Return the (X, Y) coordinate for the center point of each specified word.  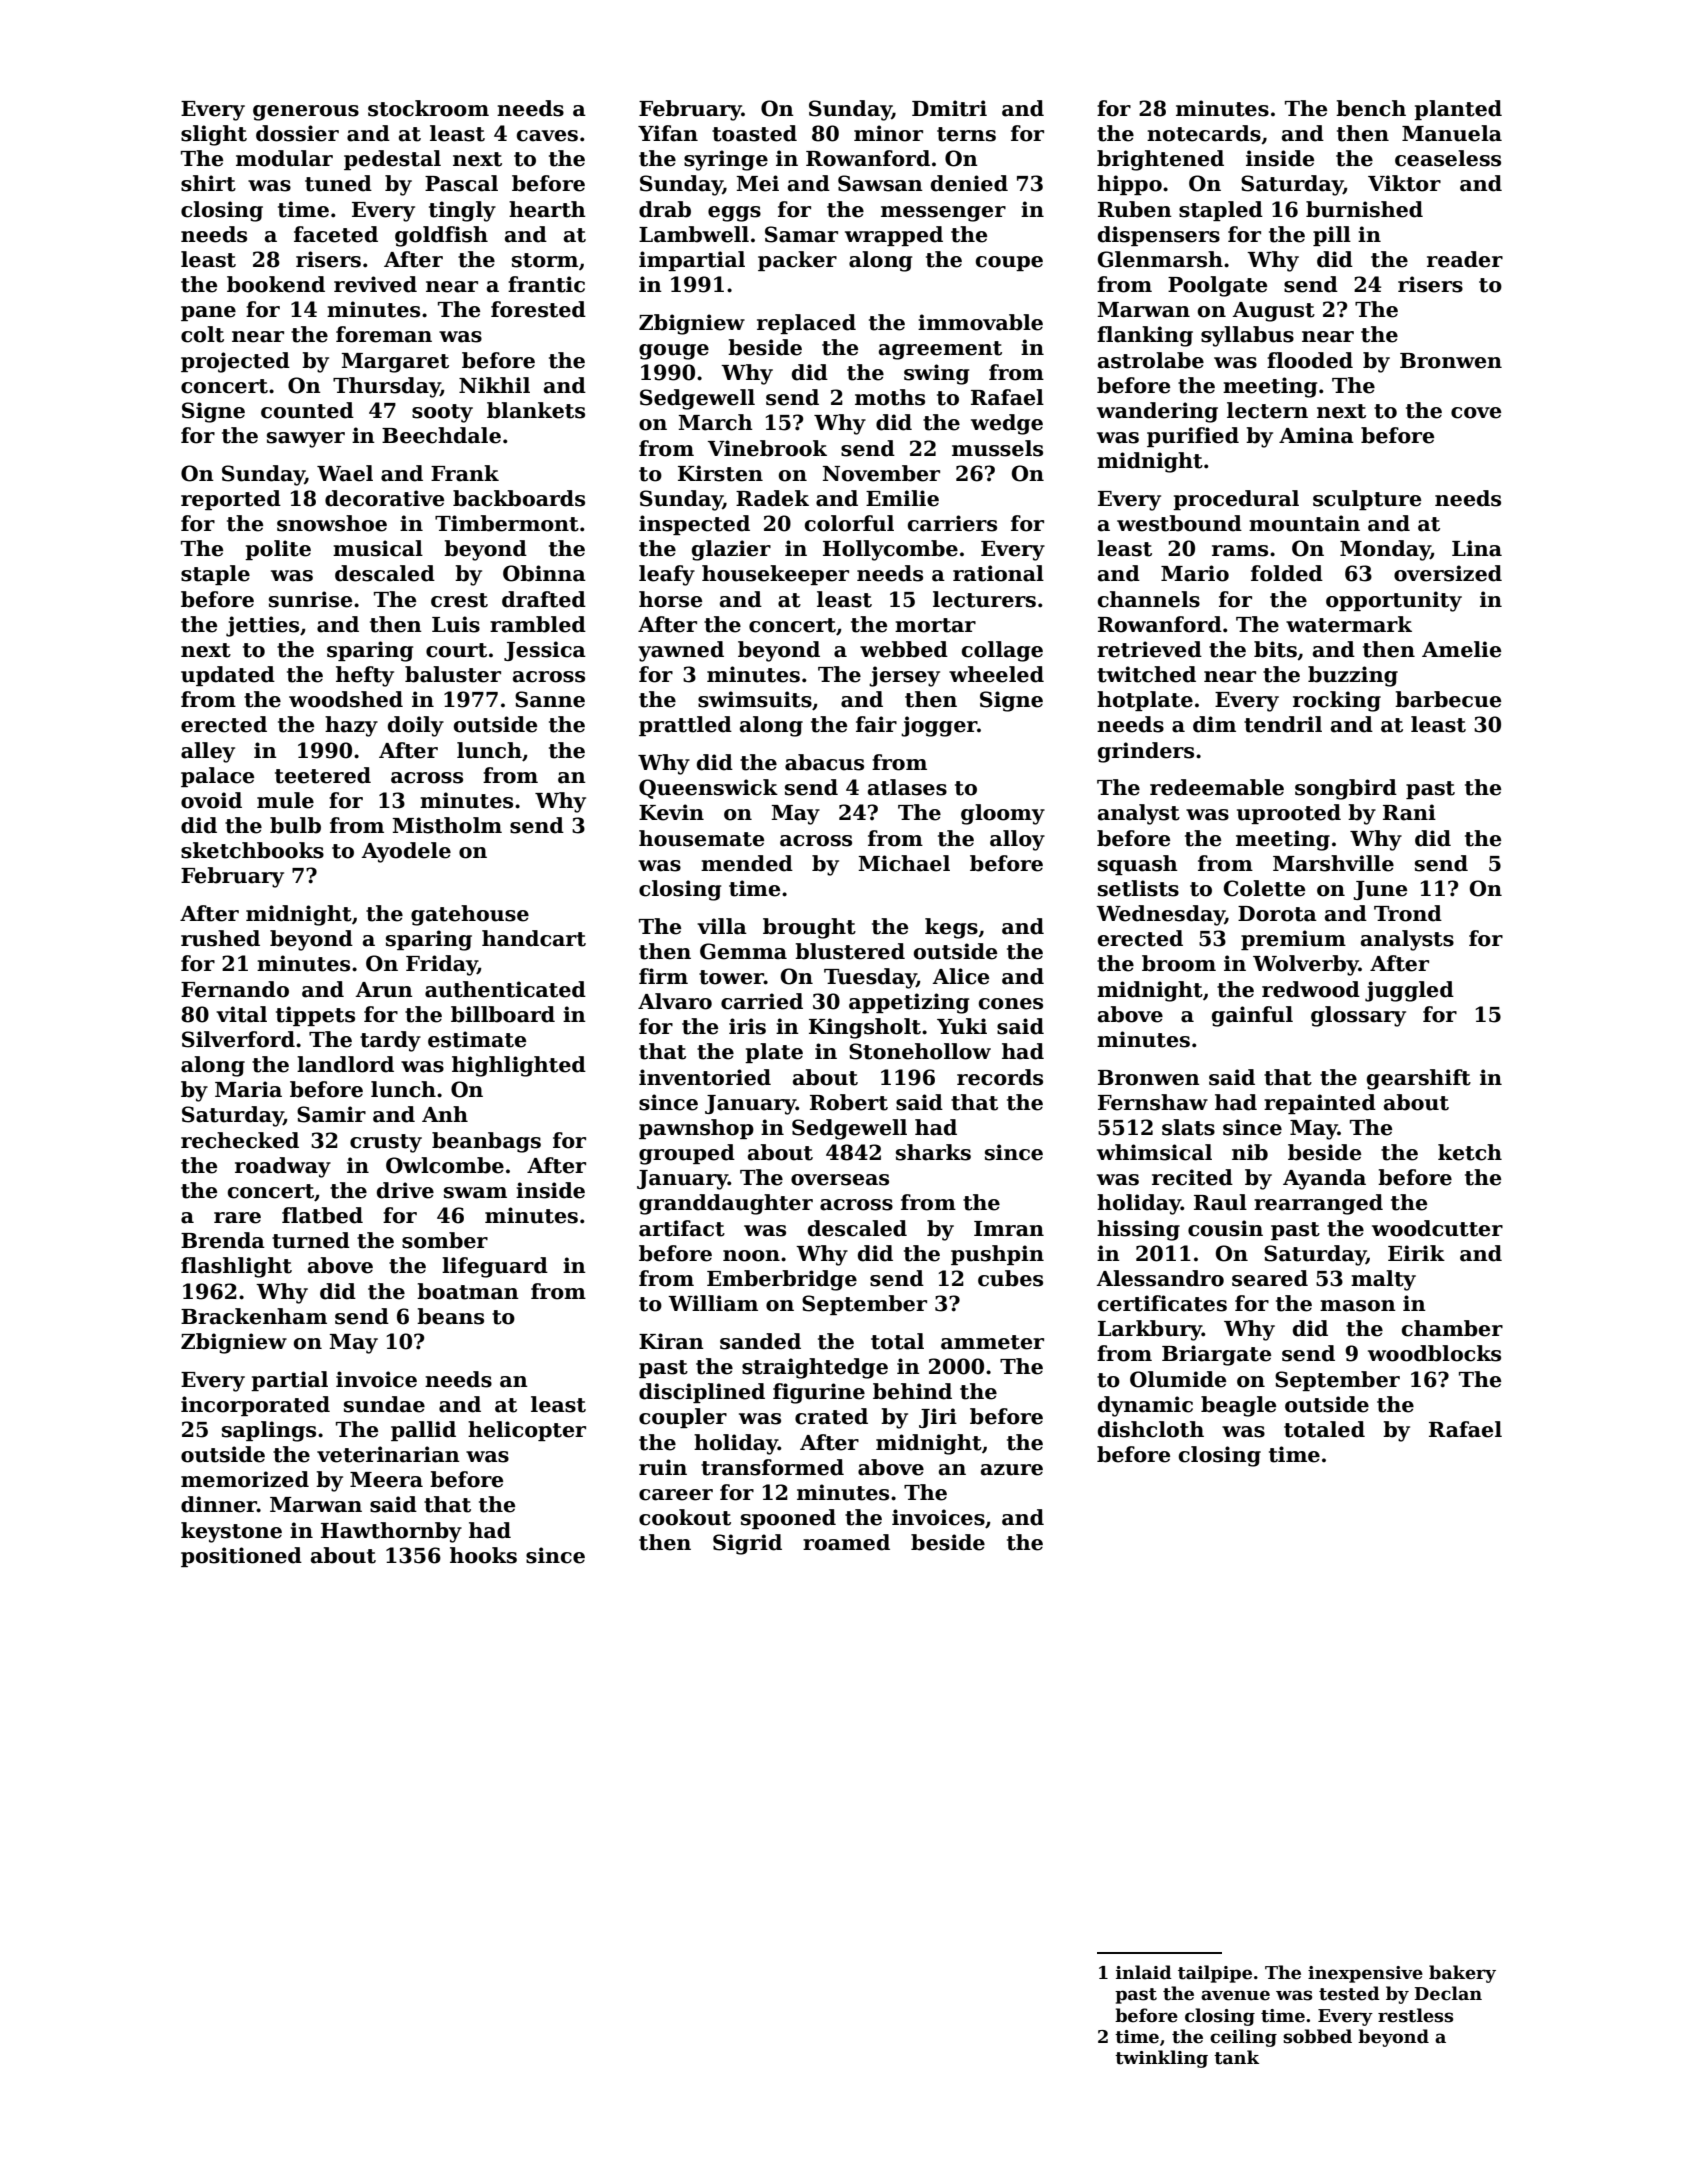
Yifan (668, 133)
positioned (241, 1557)
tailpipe (1215, 1974)
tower (731, 977)
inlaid (1144, 1972)
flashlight (236, 1267)
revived (375, 284)
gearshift (1419, 1079)
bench (1371, 108)
